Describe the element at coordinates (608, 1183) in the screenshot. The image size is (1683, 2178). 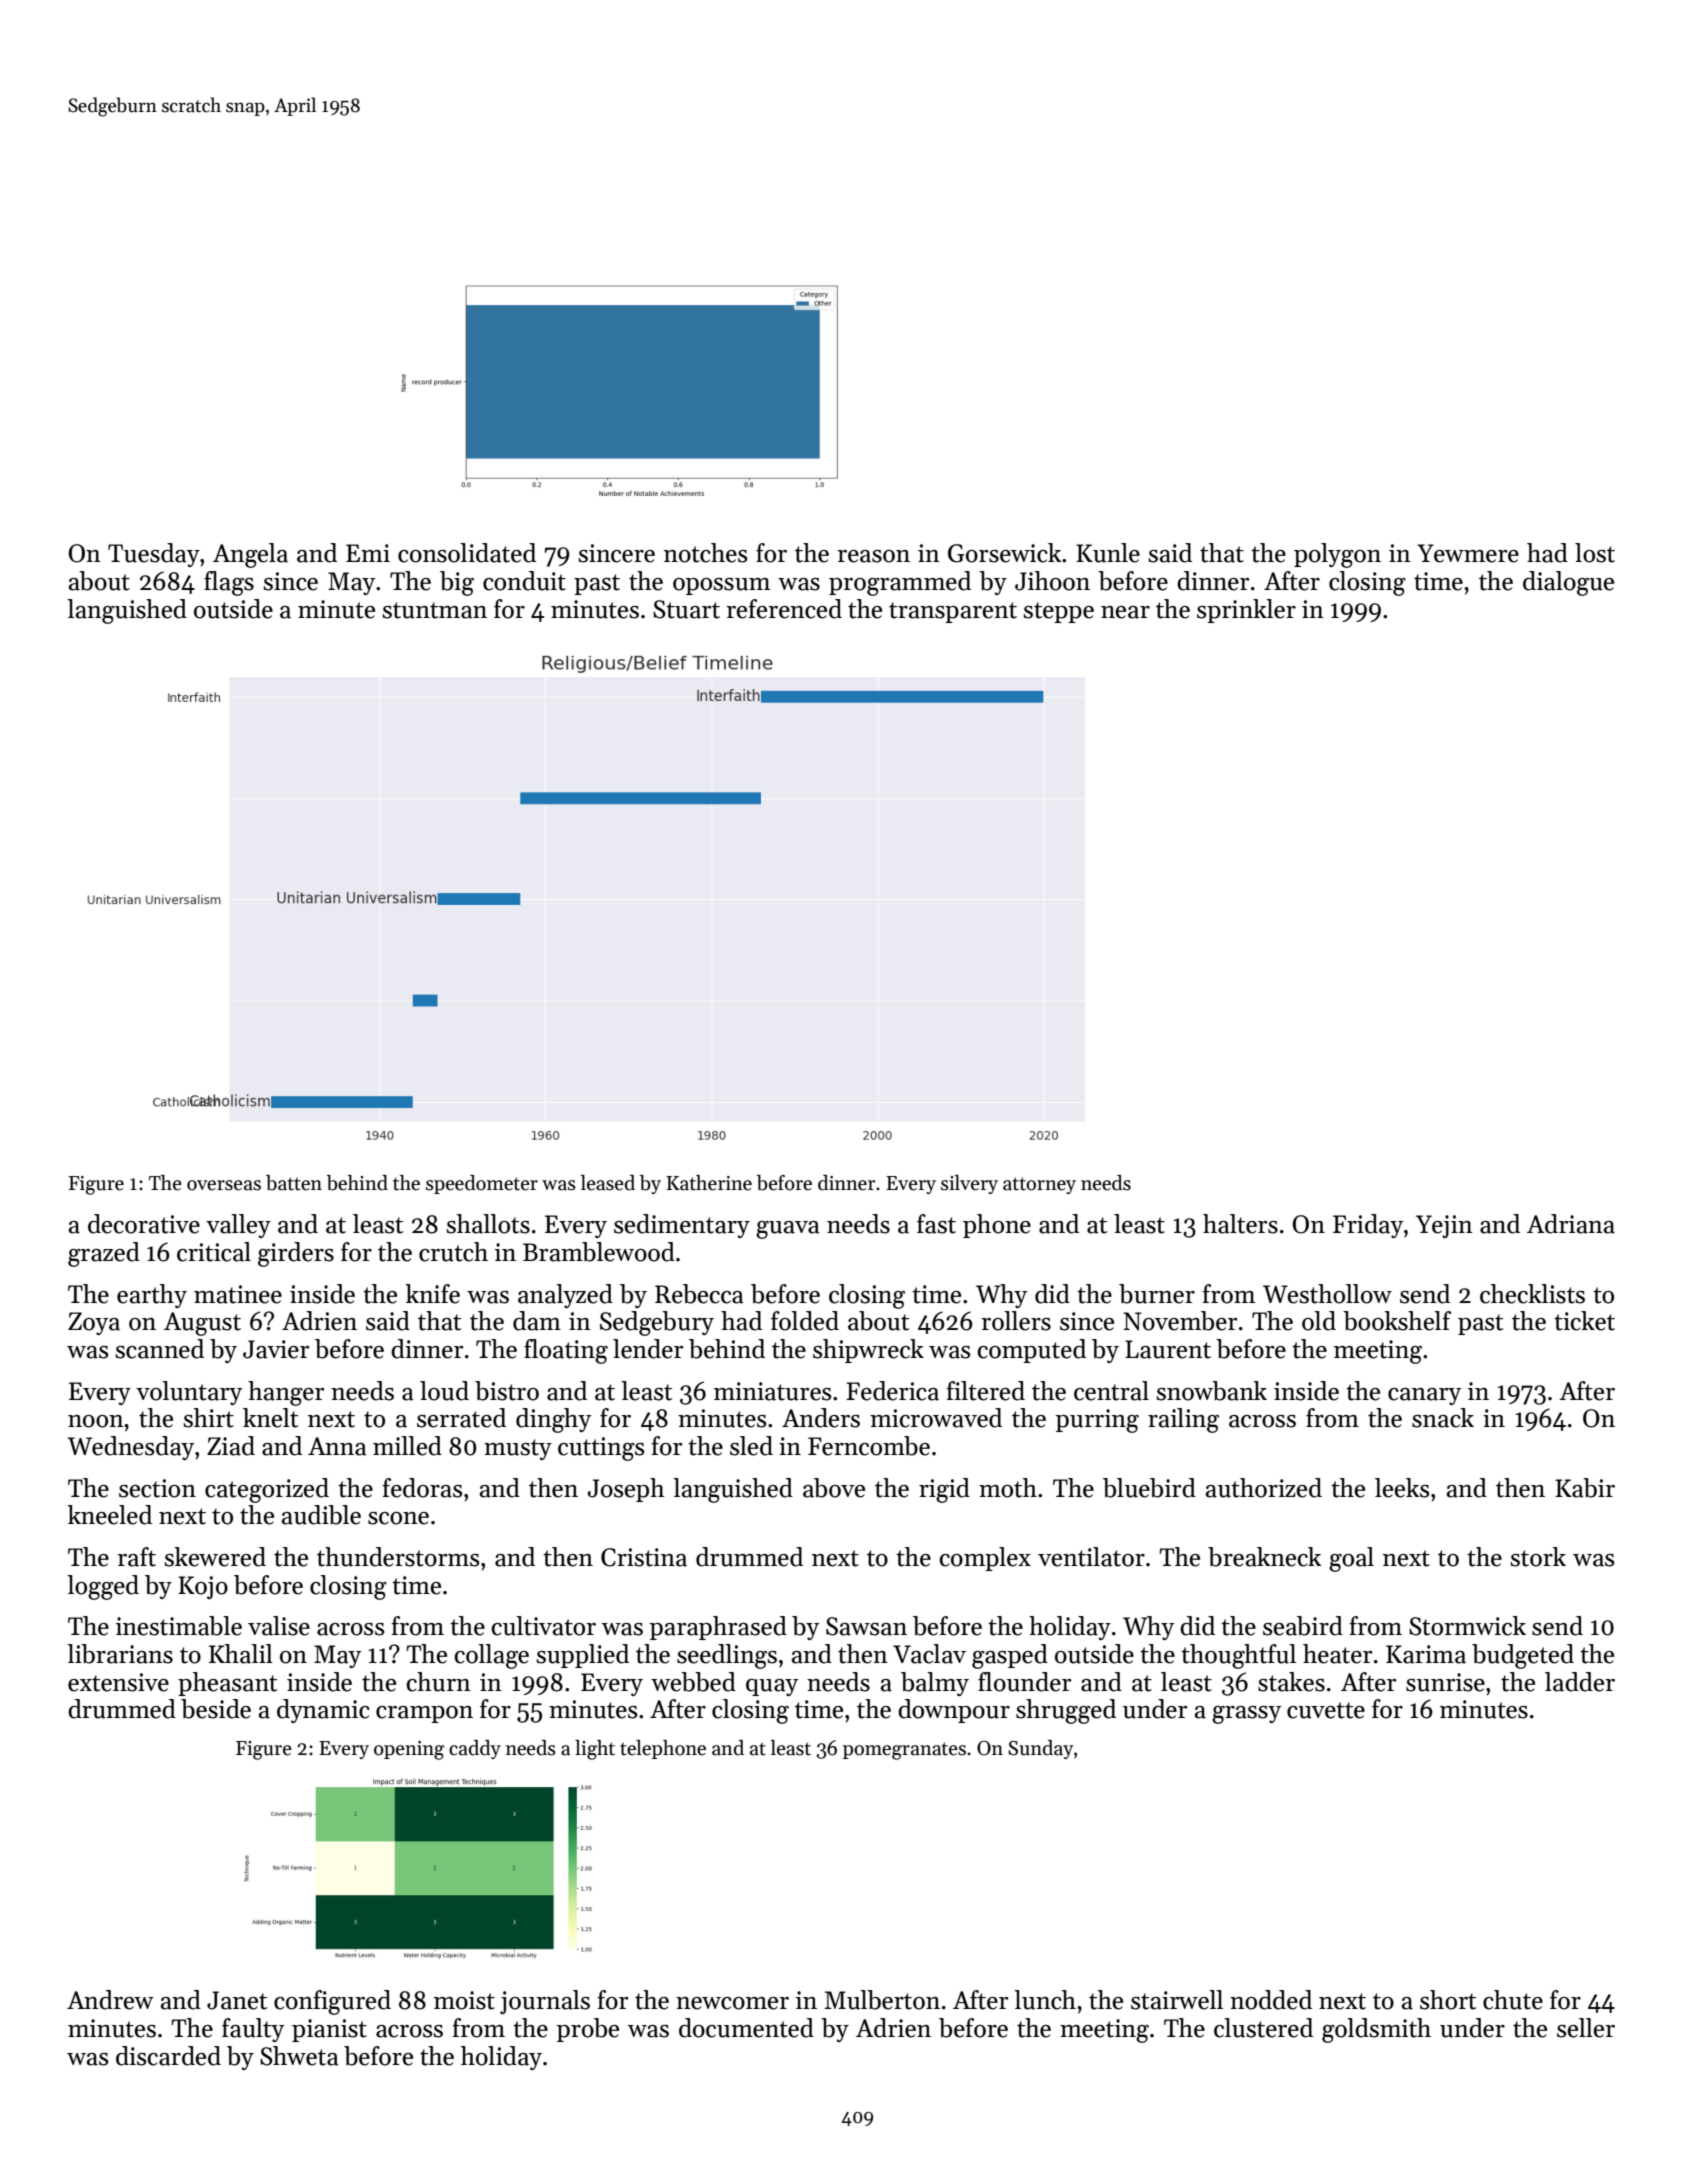
I see `leased` at that location.
